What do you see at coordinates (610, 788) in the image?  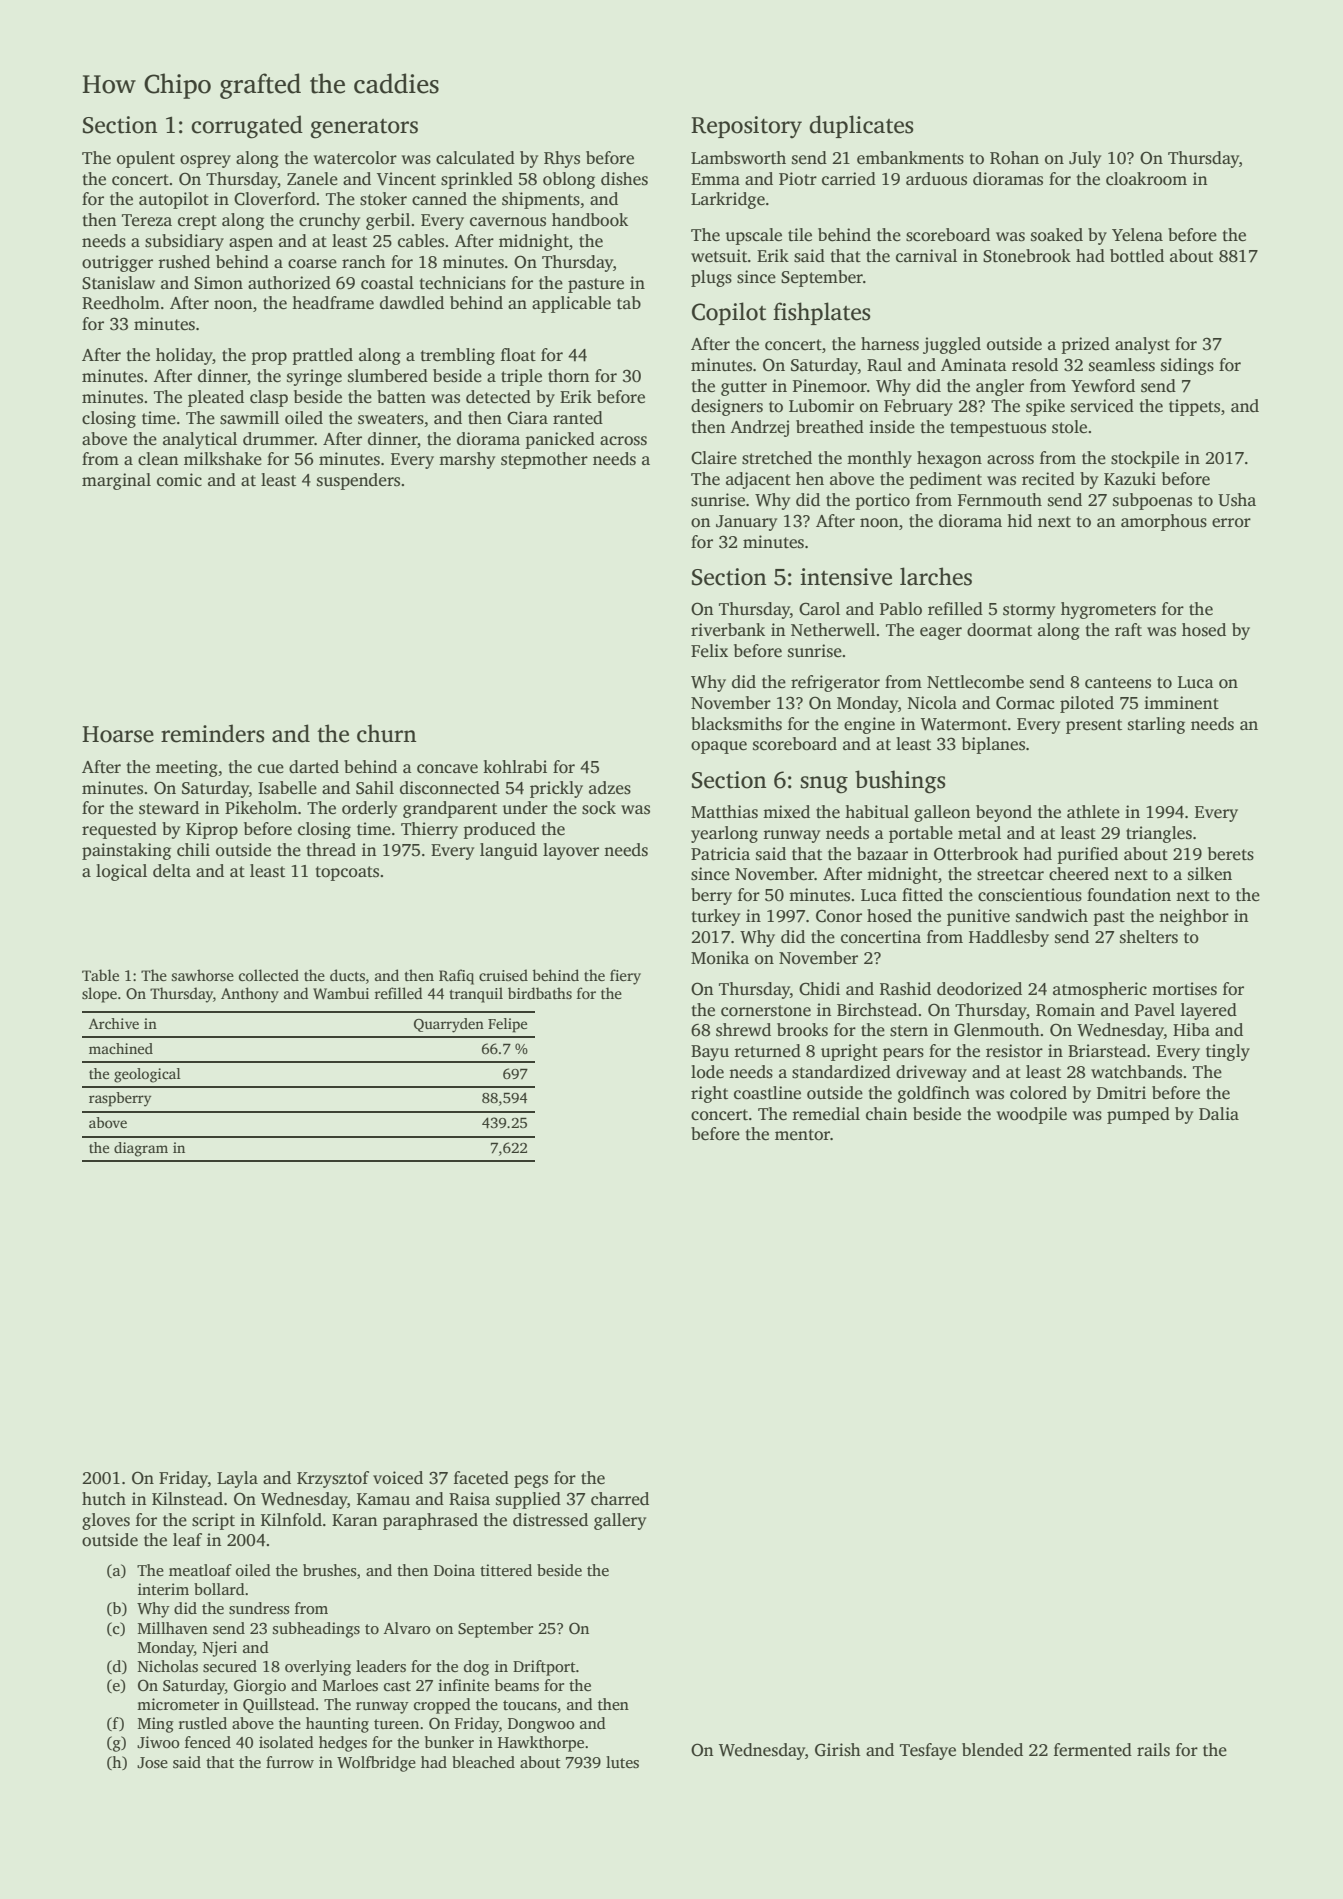 I see `adzes` at bounding box center [610, 788].
